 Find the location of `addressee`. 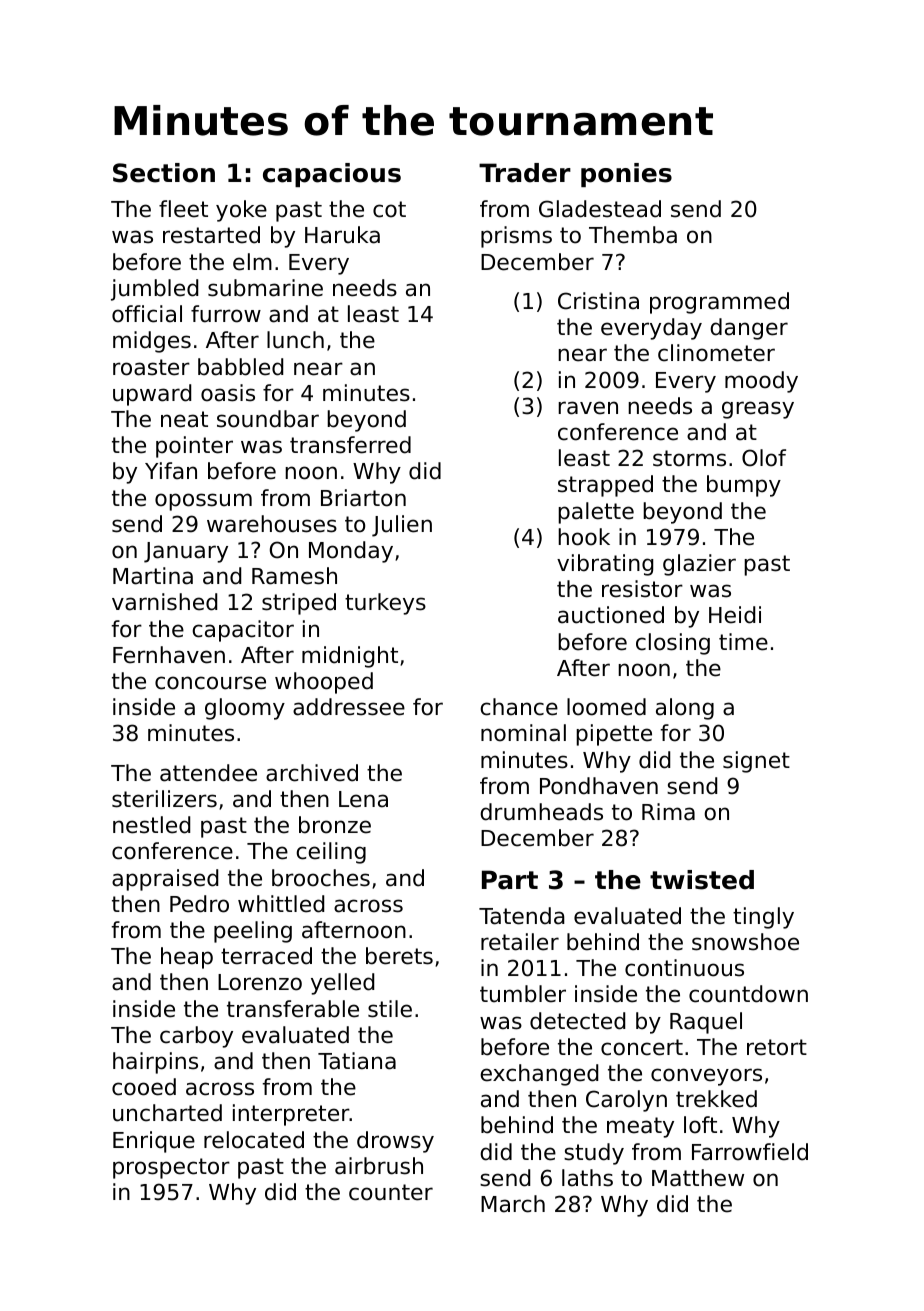

addressee is located at coordinates (349, 707).
